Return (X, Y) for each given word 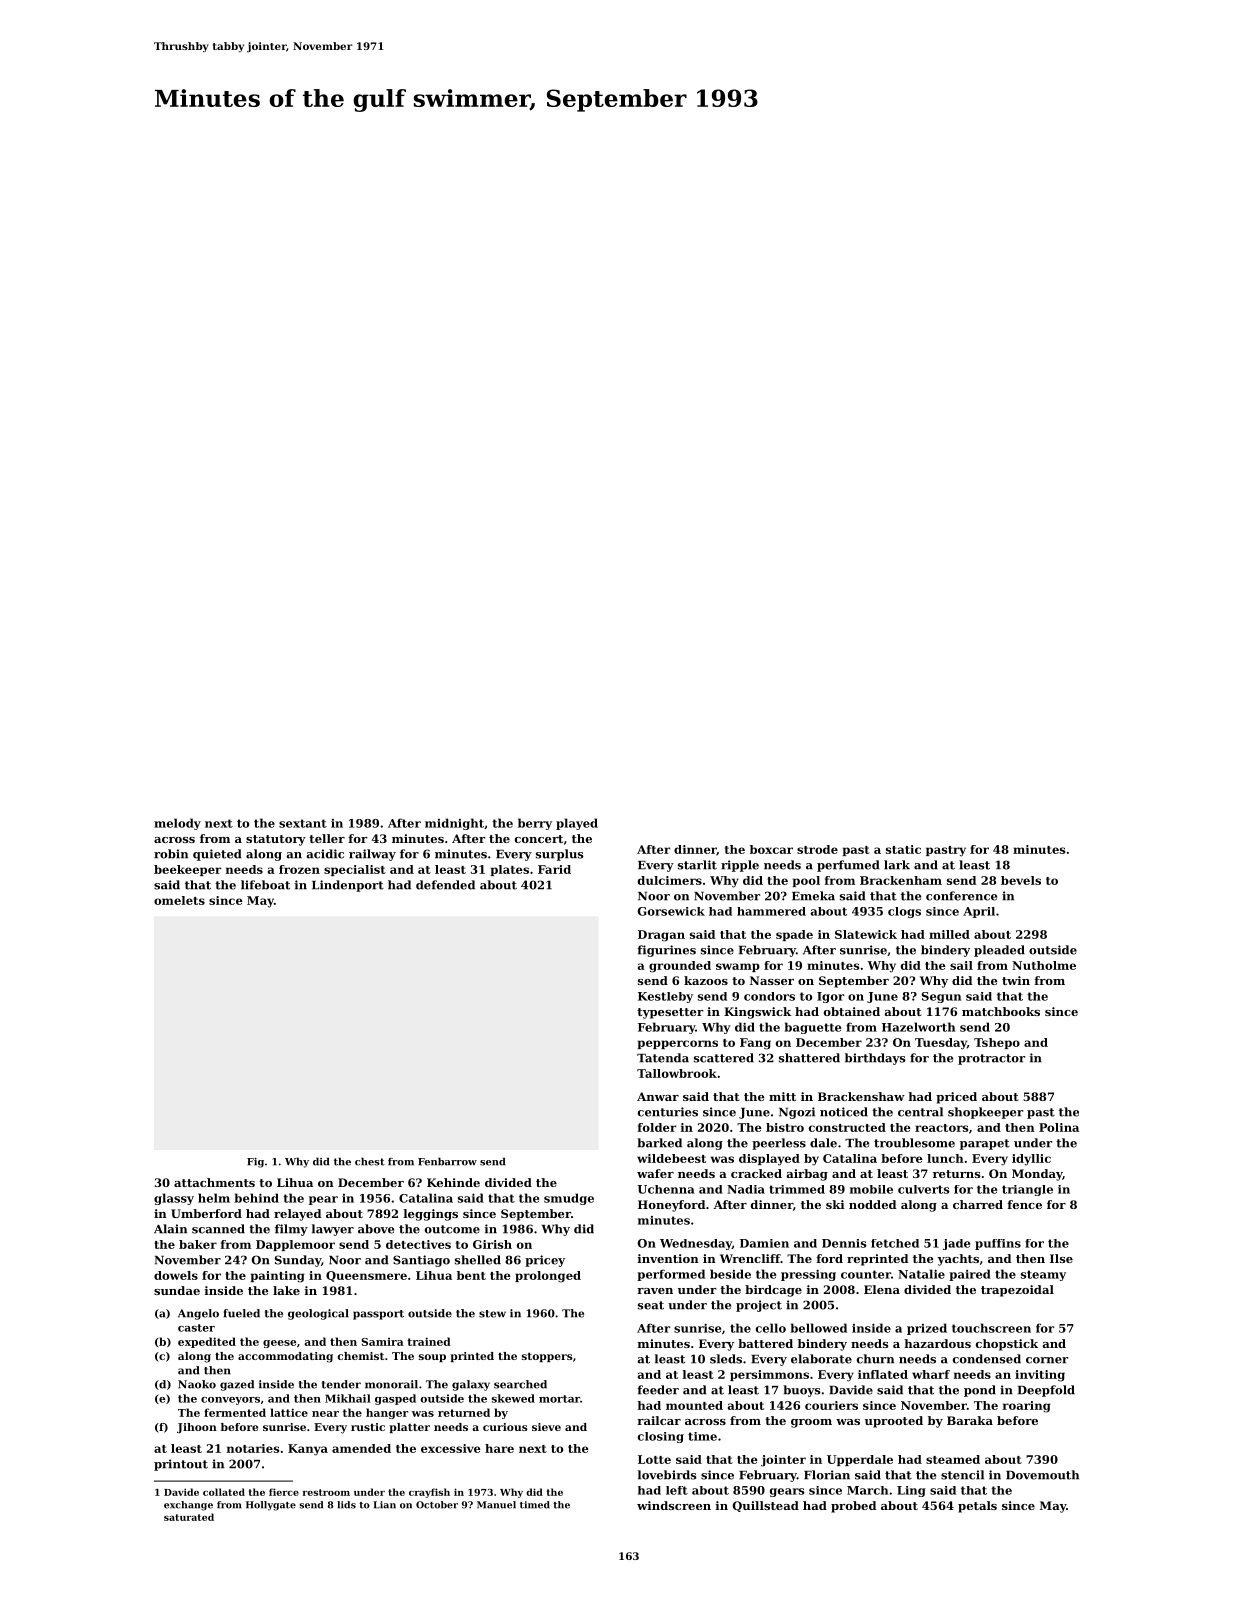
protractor (991, 1059)
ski (835, 1204)
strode (817, 849)
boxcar (771, 849)
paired (970, 1275)
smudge (569, 1199)
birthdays (875, 1059)
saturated (189, 1517)
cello (771, 1328)
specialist (355, 870)
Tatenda (663, 1058)
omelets (179, 900)
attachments (214, 1182)
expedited (207, 1342)
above (376, 1229)
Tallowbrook (677, 1073)
